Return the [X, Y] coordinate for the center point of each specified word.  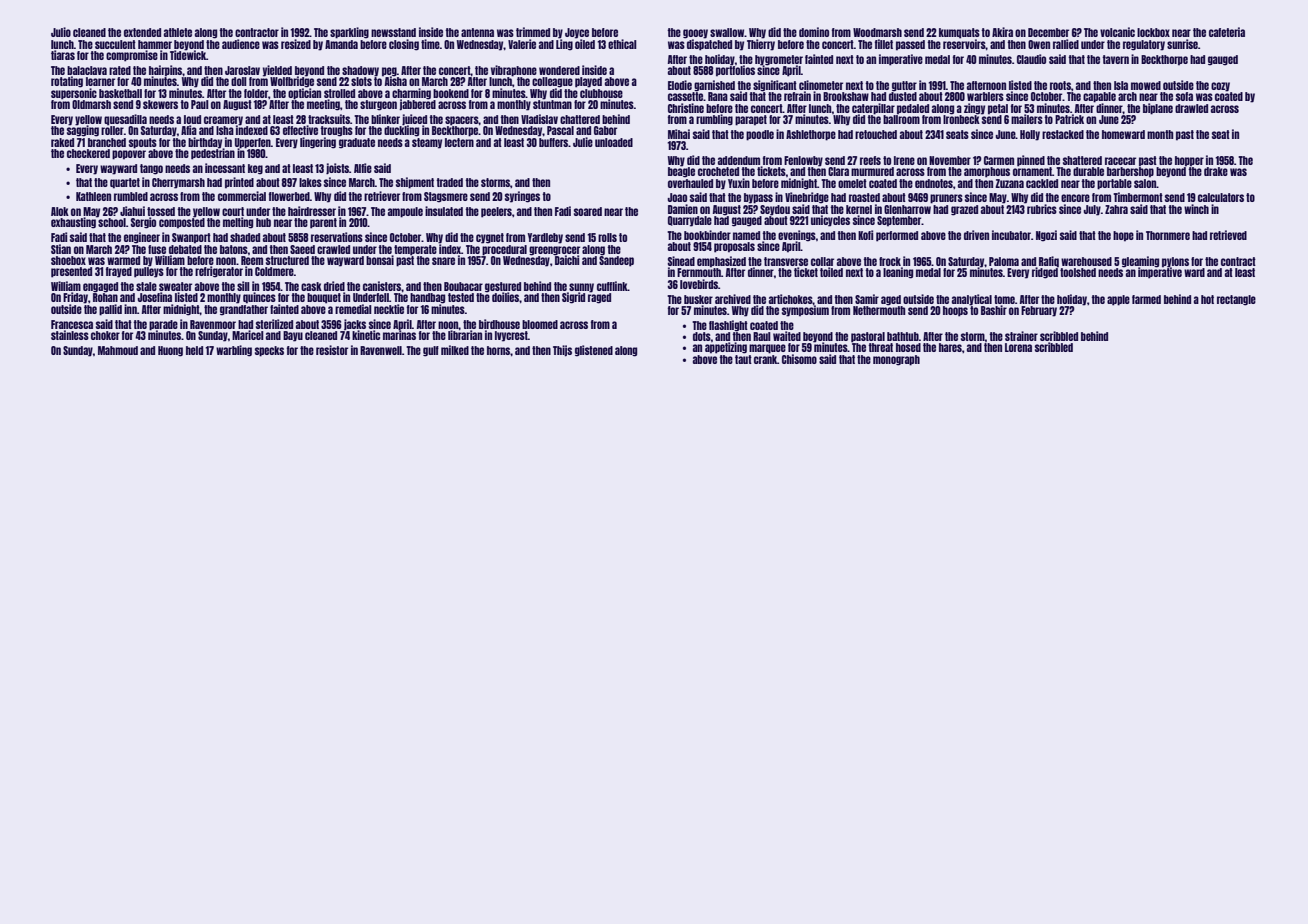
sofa [1184, 96]
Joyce [577, 33]
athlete [178, 32]
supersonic [74, 94]
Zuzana [1009, 183]
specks [269, 351]
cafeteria [1227, 32]
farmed [1146, 299]
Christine [686, 108]
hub [263, 222]
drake [1216, 171]
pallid [110, 310]
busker [698, 299]
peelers [496, 212]
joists [337, 168]
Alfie [363, 168]
